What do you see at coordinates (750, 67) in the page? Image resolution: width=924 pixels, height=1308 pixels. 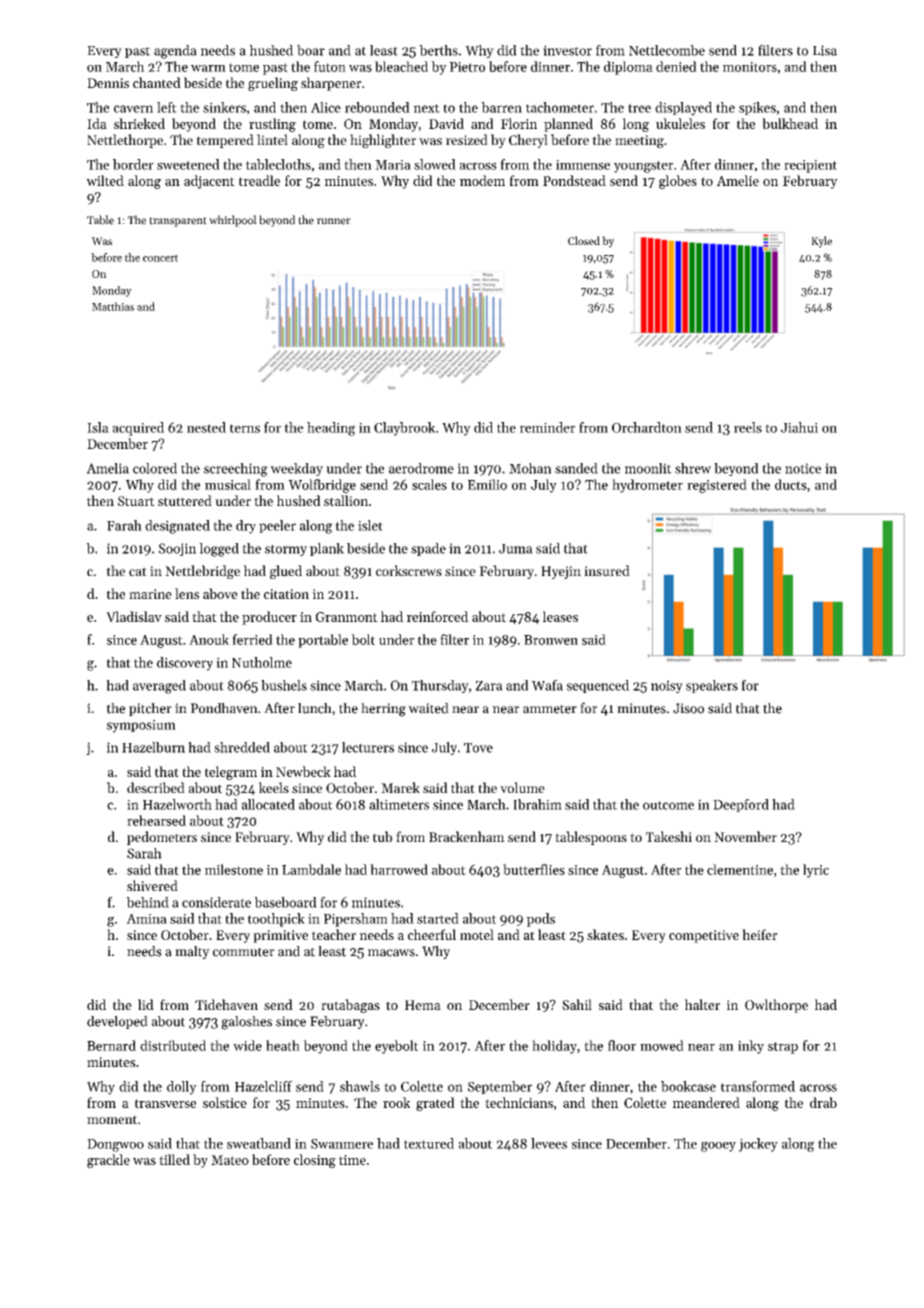 I see `monitors` at bounding box center [750, 67].
